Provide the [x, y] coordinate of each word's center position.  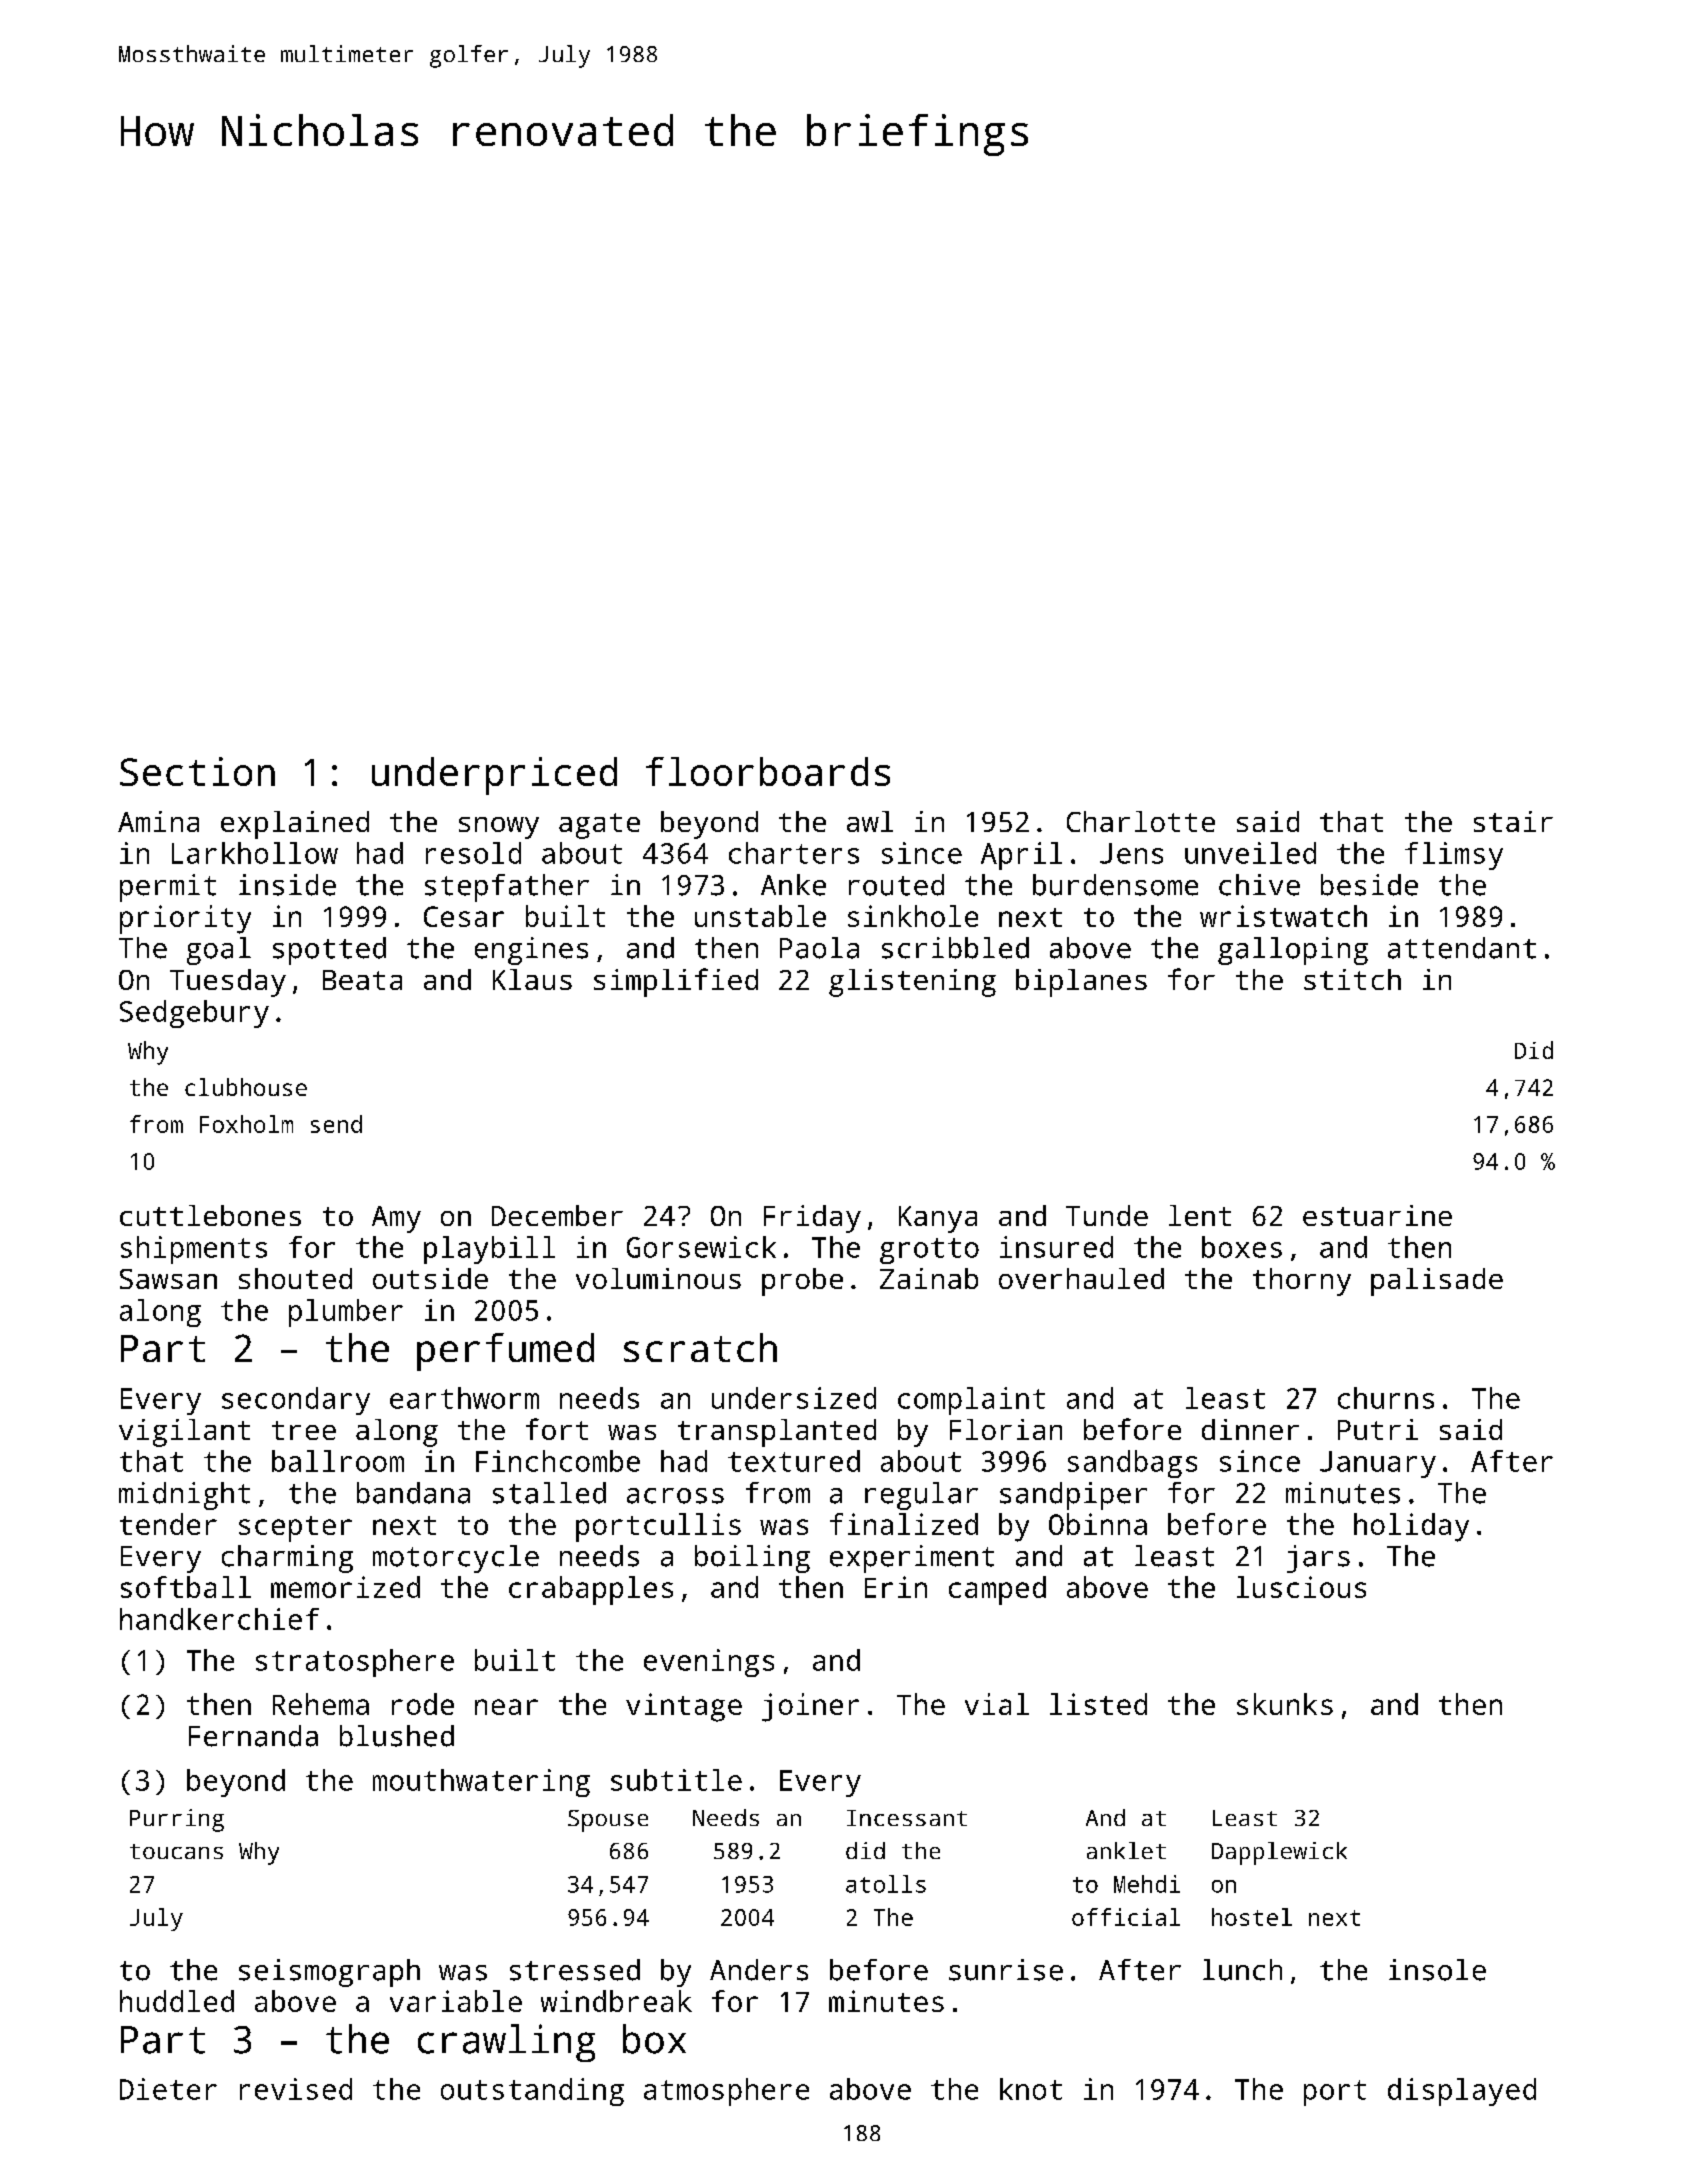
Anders [759, 1970]
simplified [676, 982]
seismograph [329, 1973]
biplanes [1081, 983]
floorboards [768, 771]
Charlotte [1141, 821]
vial [997, 1704]
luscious [1301, 1587]
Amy [396, 1219]
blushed [397, 1736]
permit [168, 888]
